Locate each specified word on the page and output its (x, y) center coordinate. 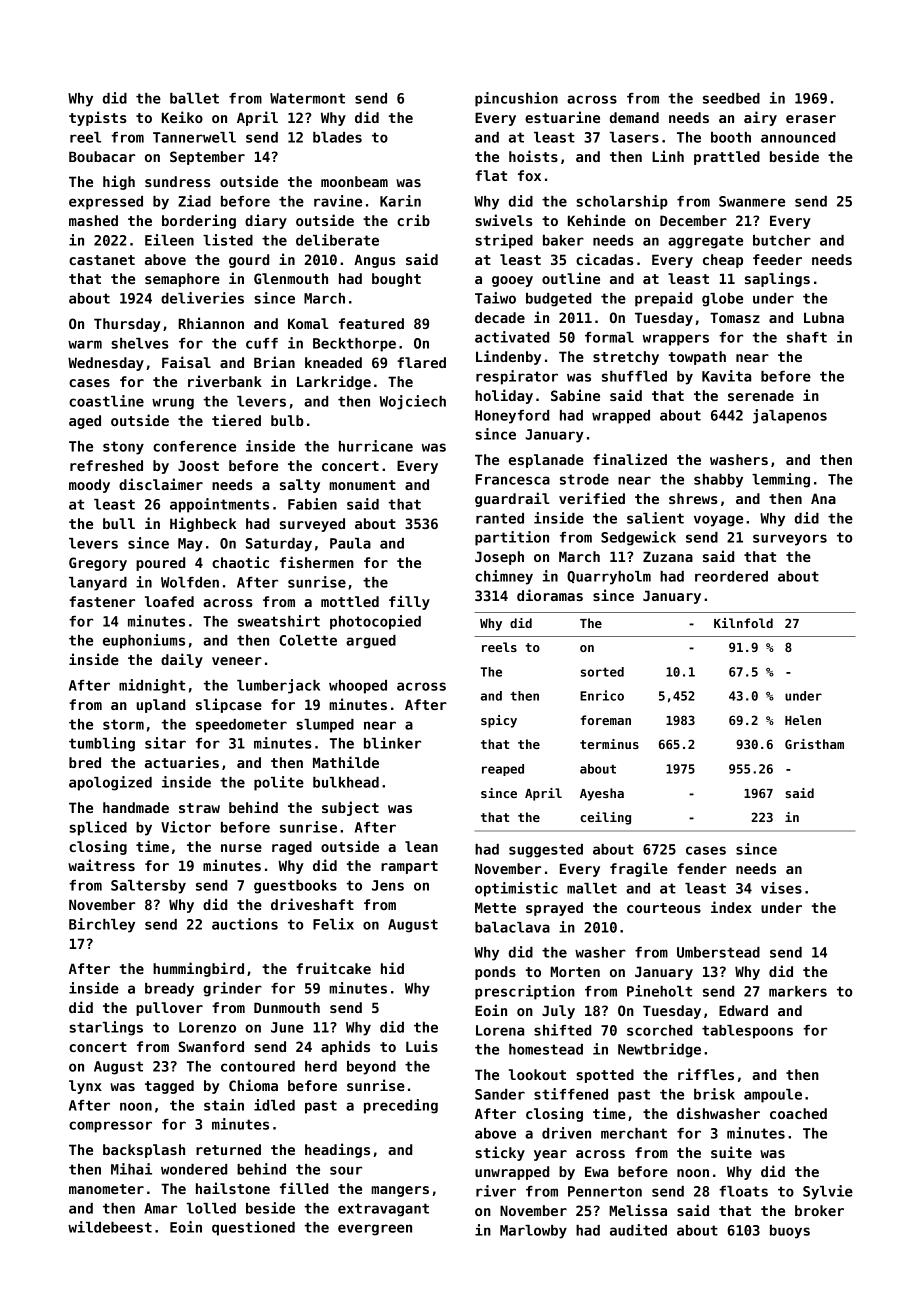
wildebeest (110, 1227)
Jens (388, 885)
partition (512, 538)
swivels (504, 220)
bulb (287, 420)
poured (160, 564)
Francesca (512, 479)
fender (702, 868)
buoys (790, 1232)
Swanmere (752, 201)
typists (98, 118)
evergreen (375, 1230)
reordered (731, 576)
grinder (232, 989)
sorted (602, 672)
